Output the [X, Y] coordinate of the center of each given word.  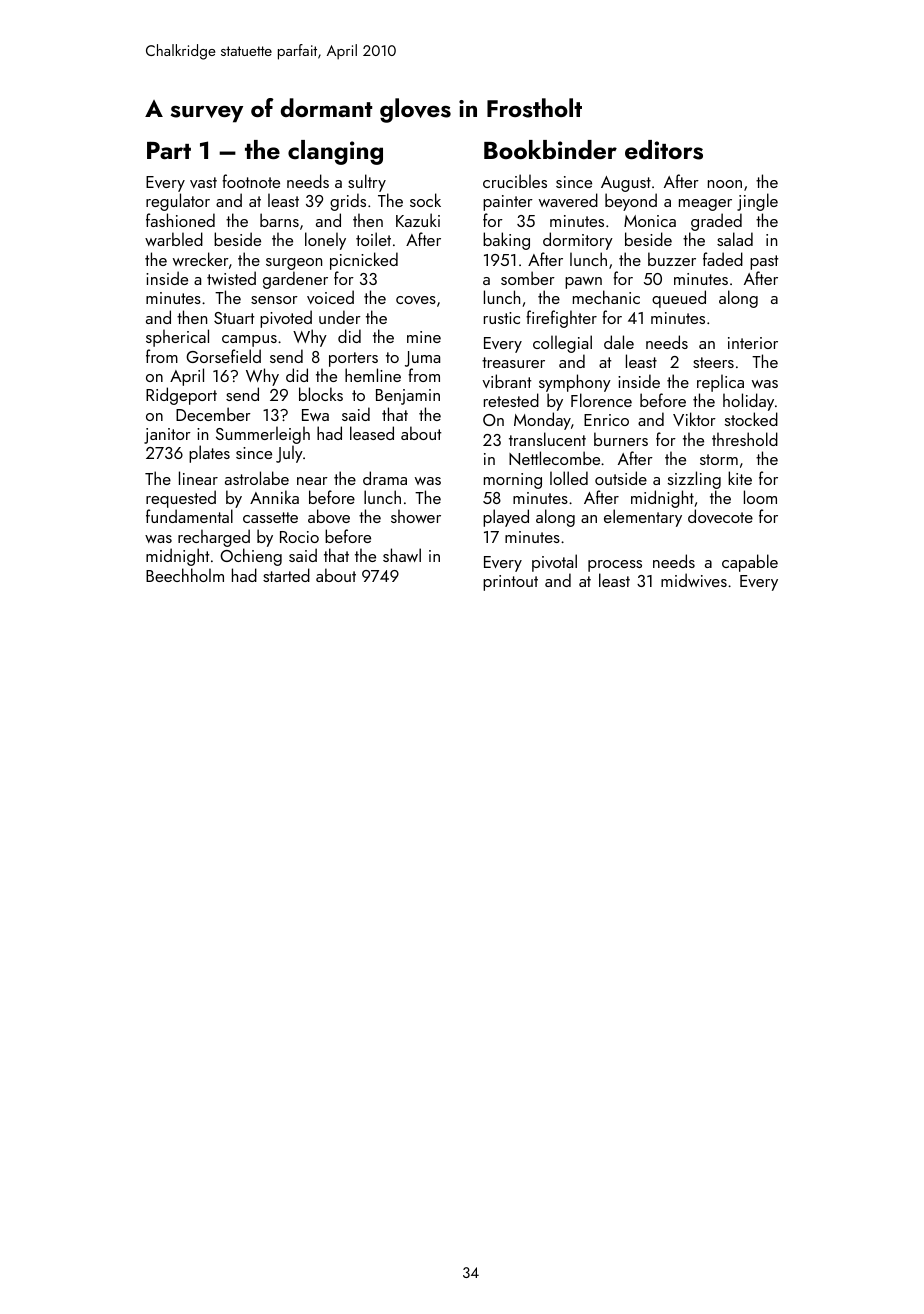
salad [735, 239]
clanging [335, 152]
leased [372, 433]
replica [720, 383]
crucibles [515, 181]
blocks [321, 394]
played [506, 518]
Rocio [299, 537]
